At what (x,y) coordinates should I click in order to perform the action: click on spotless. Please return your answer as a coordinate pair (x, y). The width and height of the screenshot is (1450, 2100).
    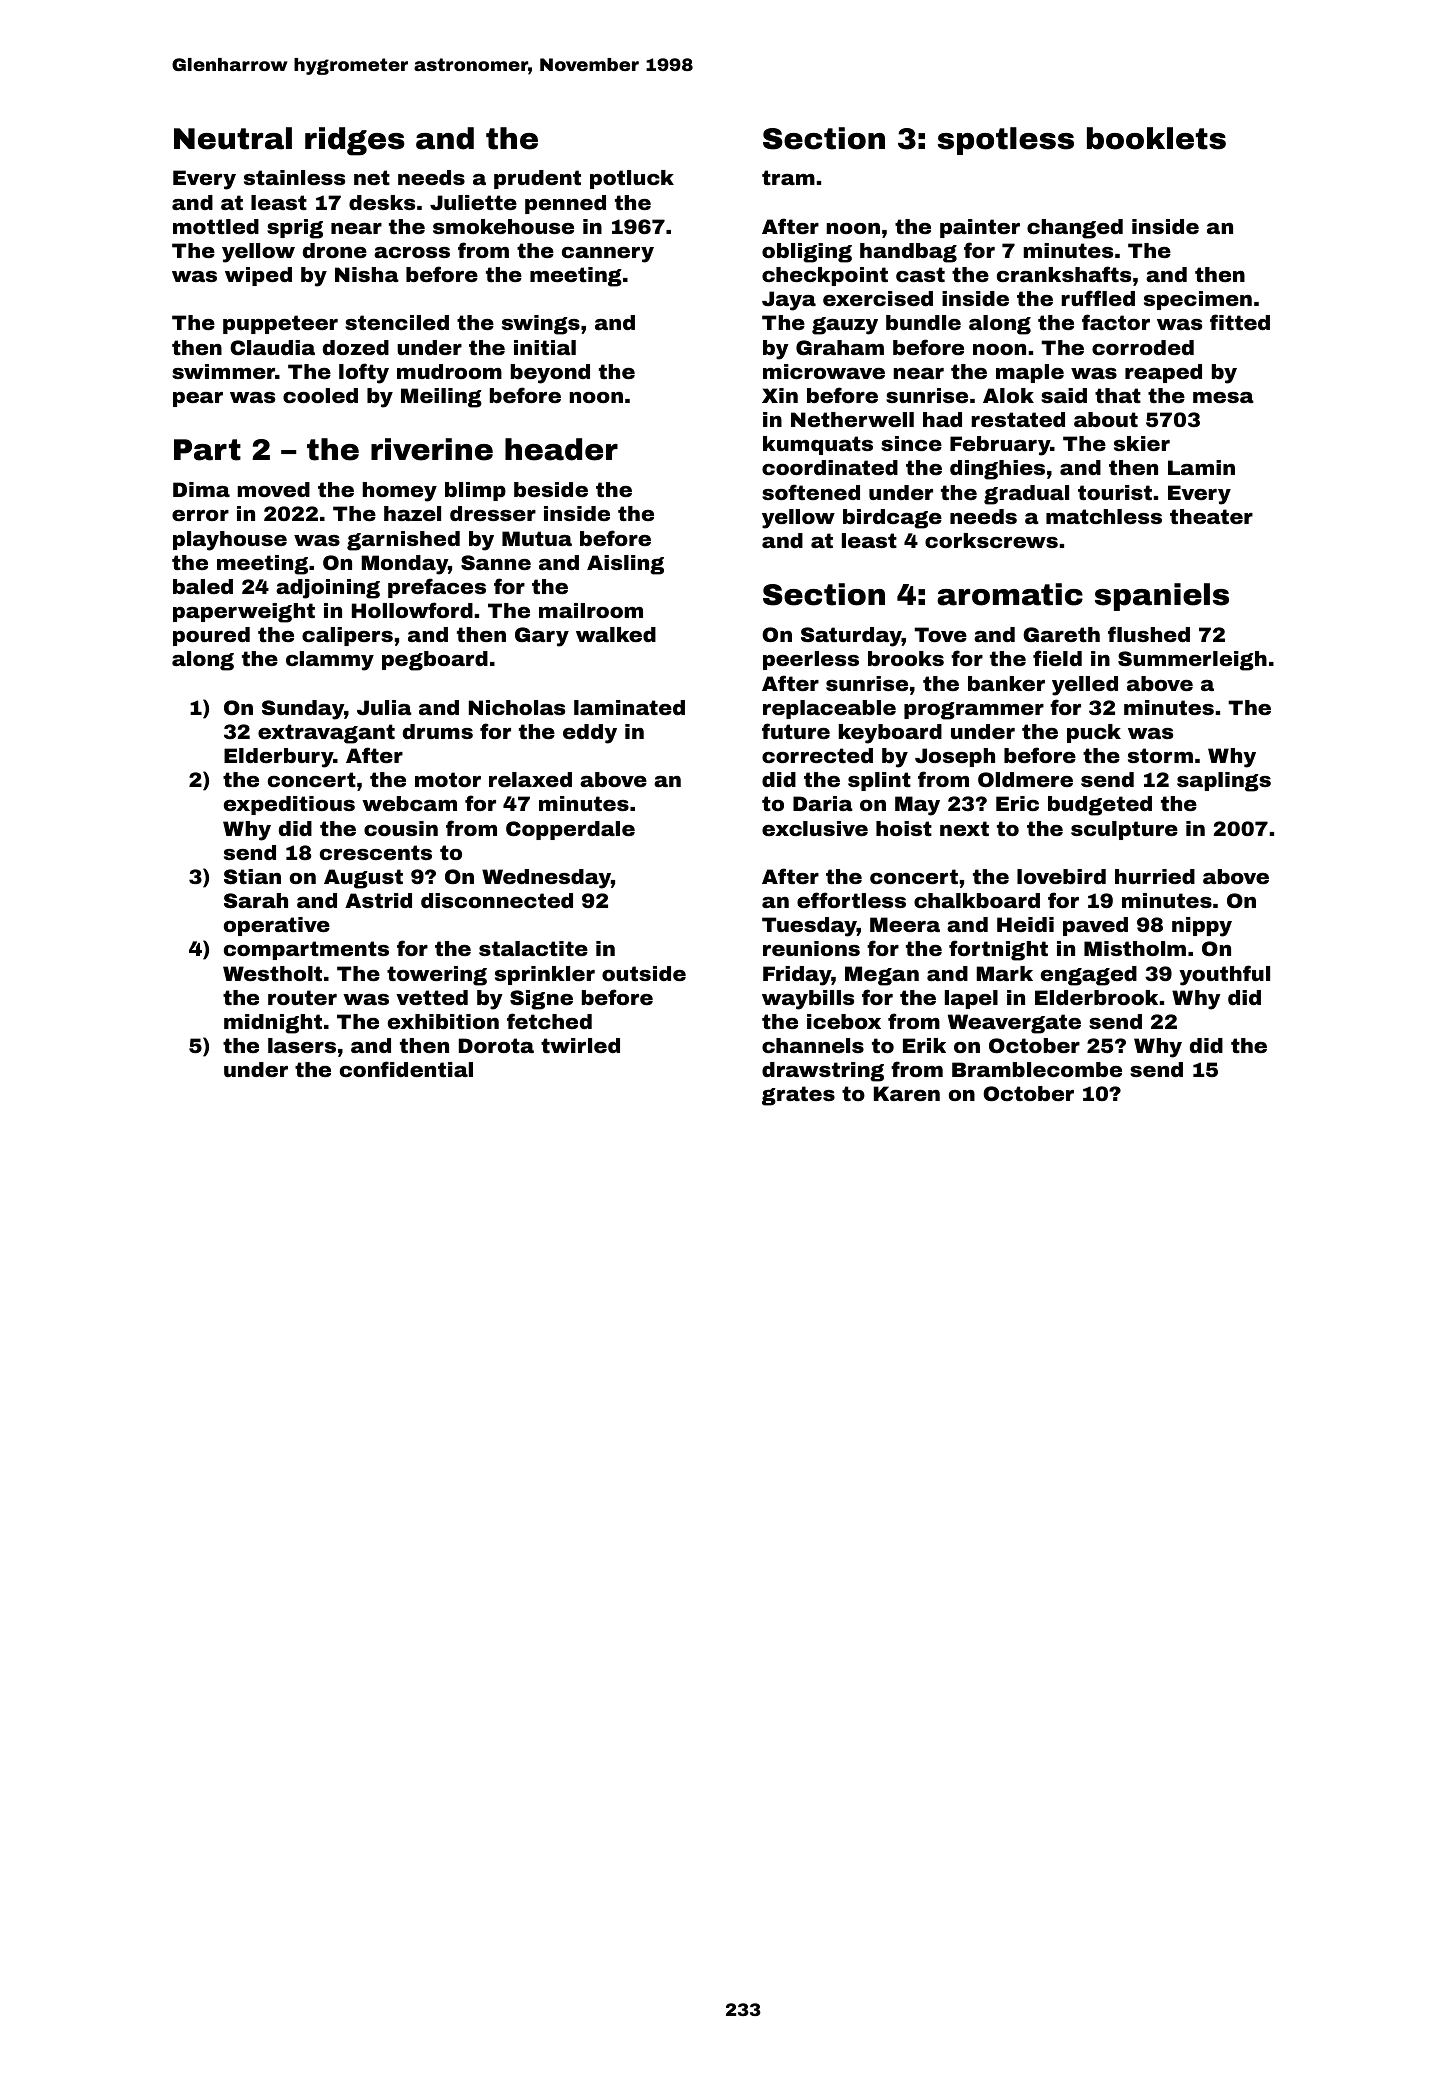
    Looking at the image, I should click on (1006, 141).
